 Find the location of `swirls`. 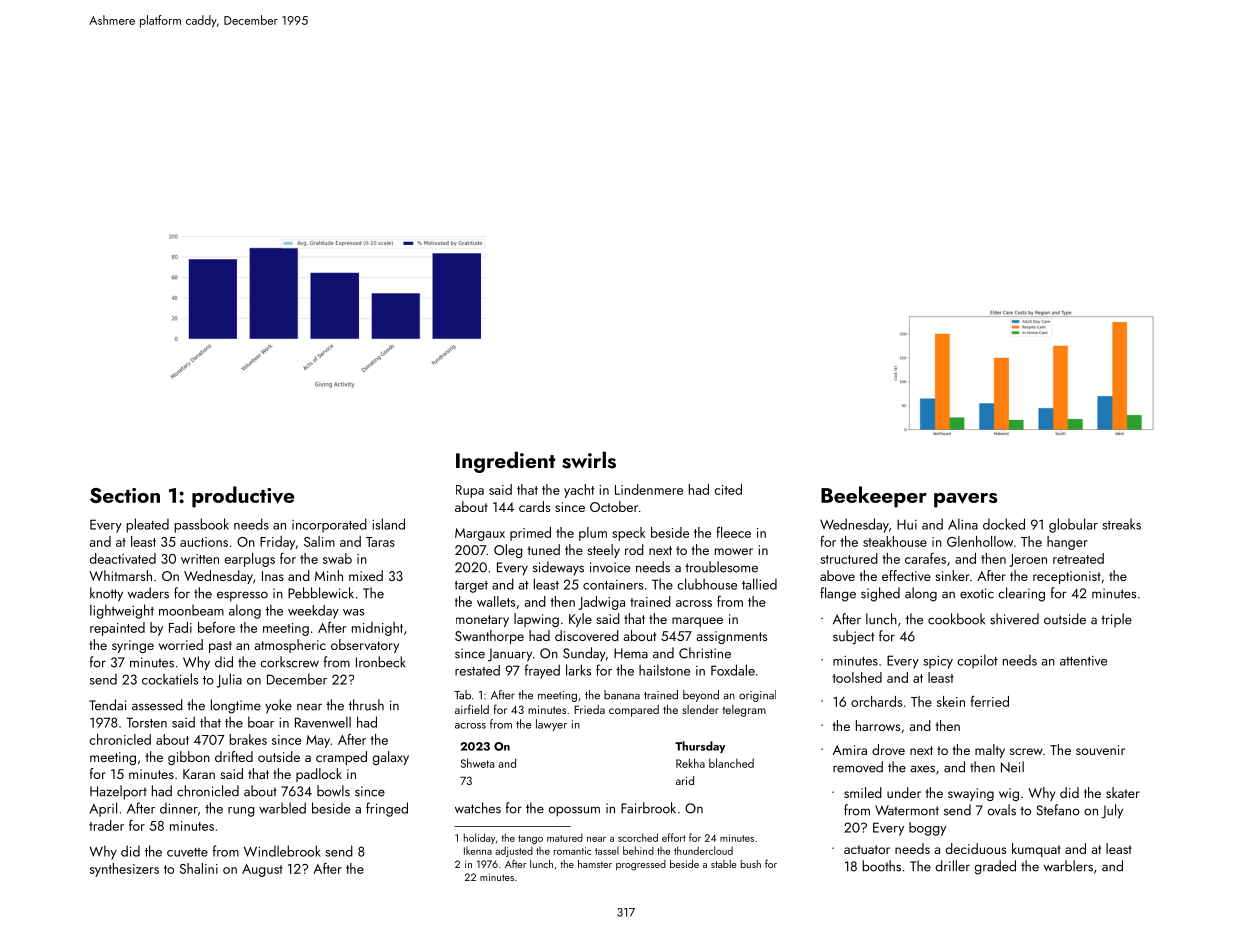

swirls is located at coordinates (589, 460).
